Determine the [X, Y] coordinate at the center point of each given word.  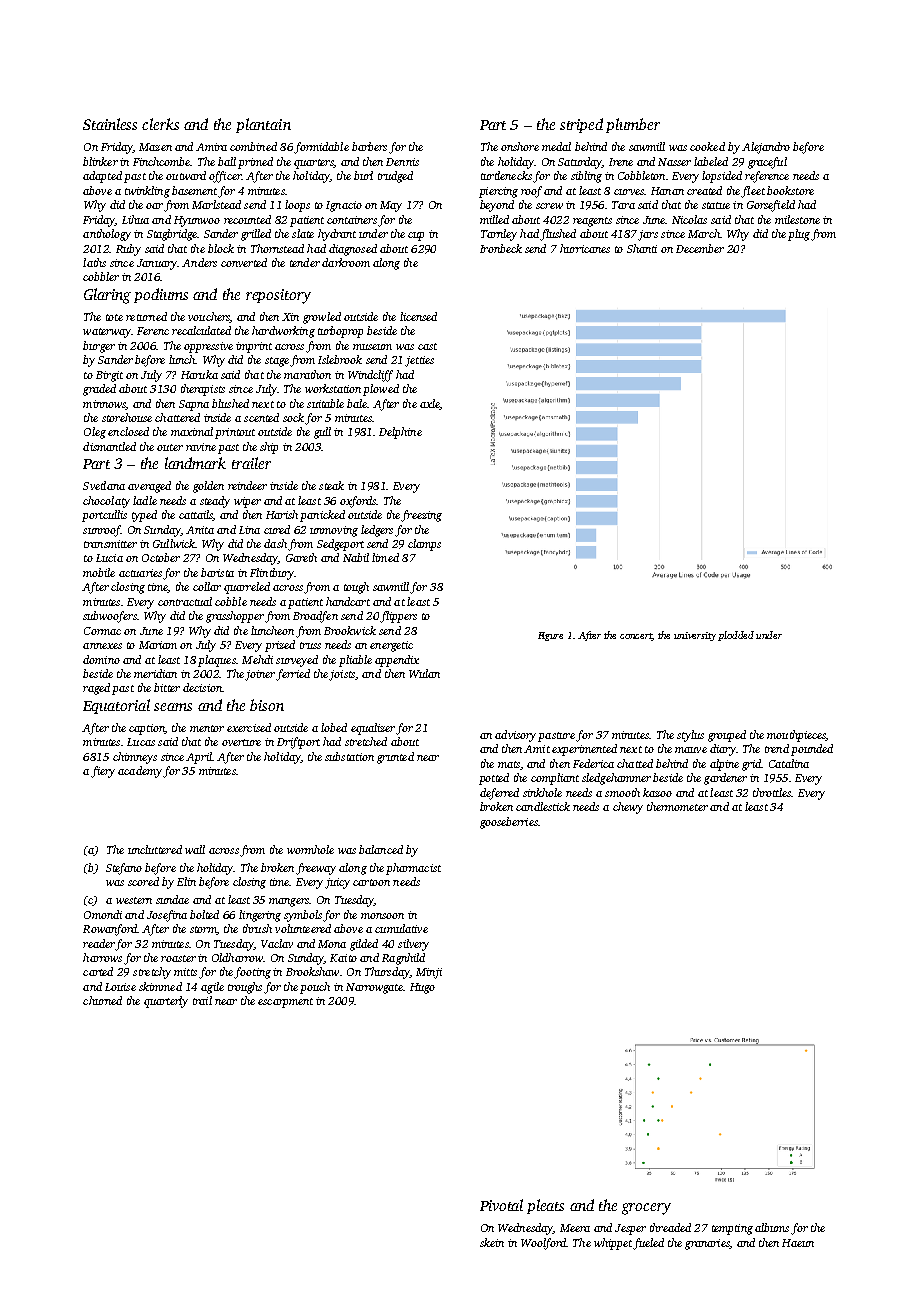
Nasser [674, 162]
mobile [99, 572]
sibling [586, 177]
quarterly [166, 1002]
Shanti [642, 248]
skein [492, 1242]
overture [241, 742]
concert [636, 637]
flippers [398, 617]
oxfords [358, 502]
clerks [160, 124]
